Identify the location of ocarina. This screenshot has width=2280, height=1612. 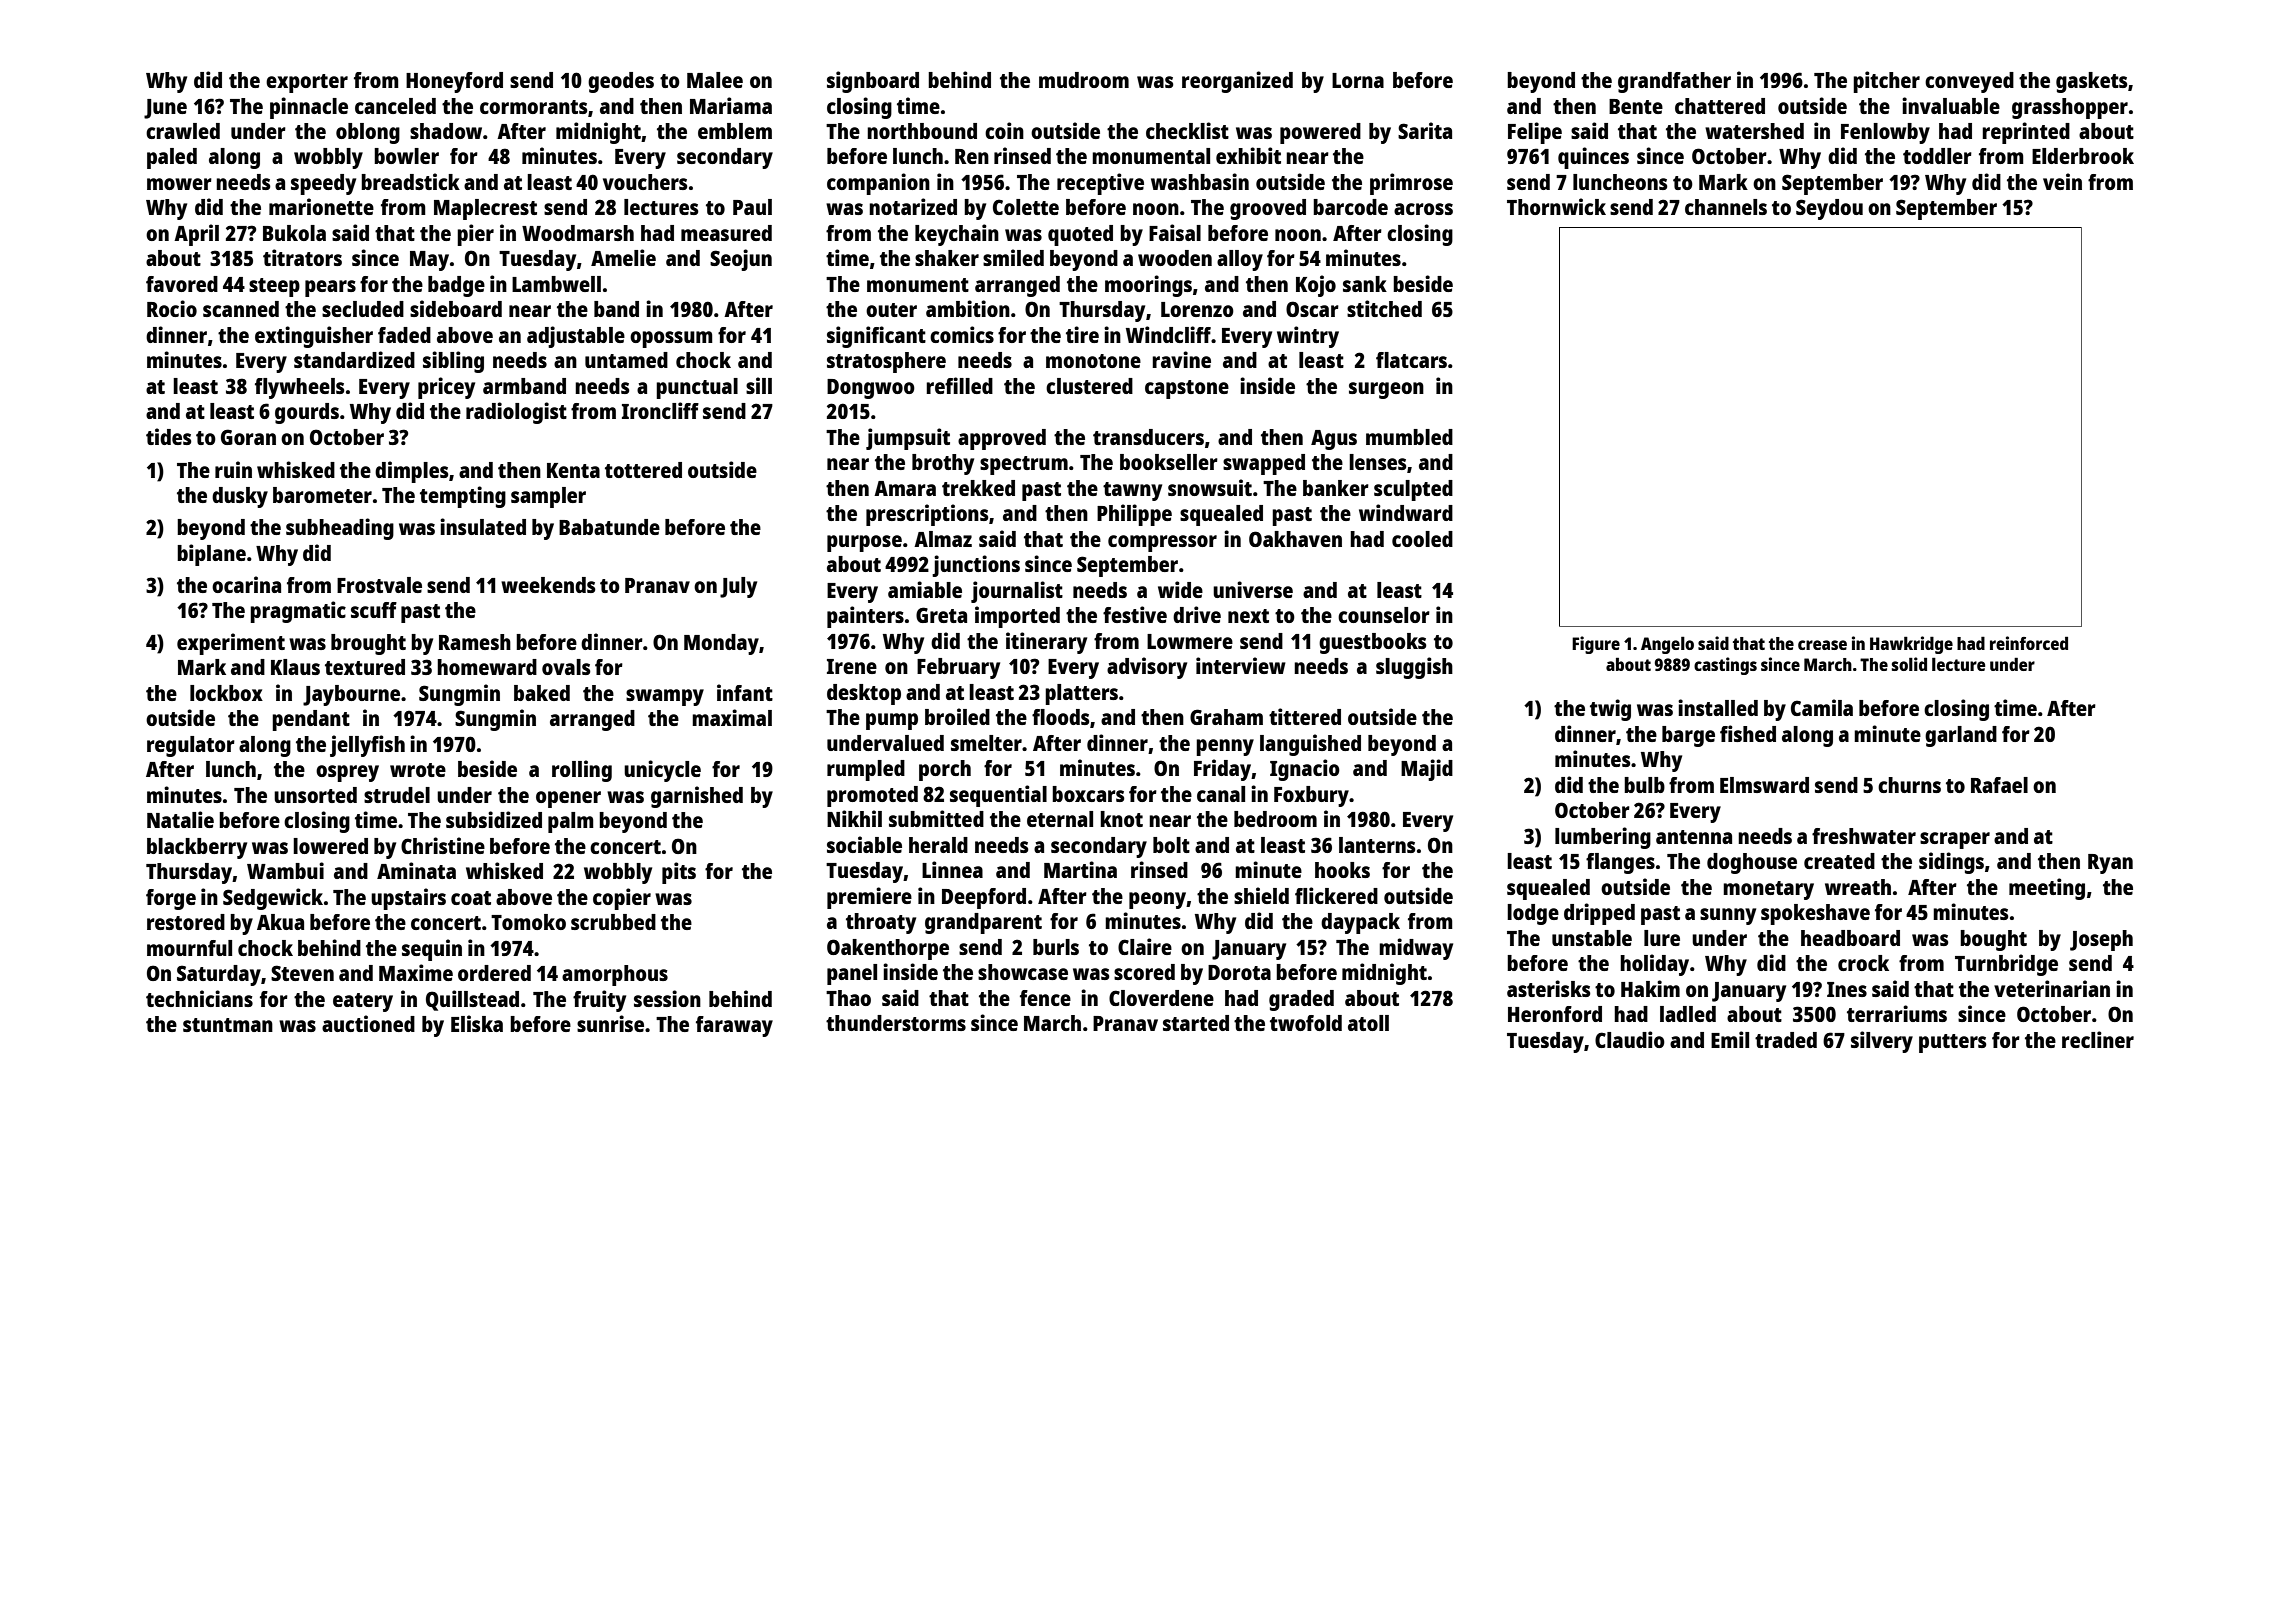
(246, 584).
